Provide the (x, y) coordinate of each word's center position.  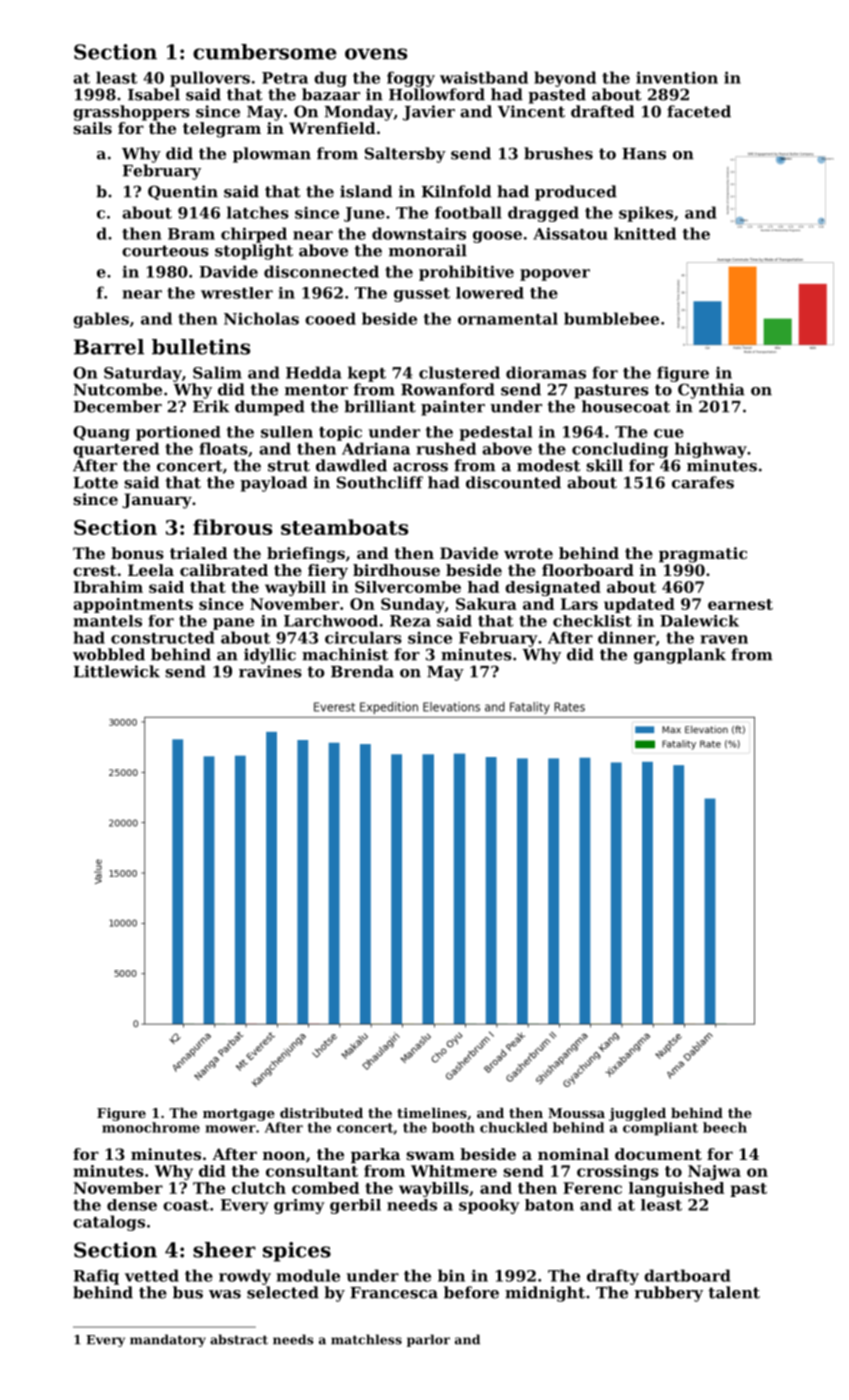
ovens (376, 54)
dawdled (351, 465)
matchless (366, 1339)
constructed (163, 637)
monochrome (151, 1127)
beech (725, 1127)
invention (677, 77)
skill (604, 465)
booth (453, 1127)
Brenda (362, 671)
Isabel (154, 94)
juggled (637, 1114)
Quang (101, 433)
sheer (224, 1250)
